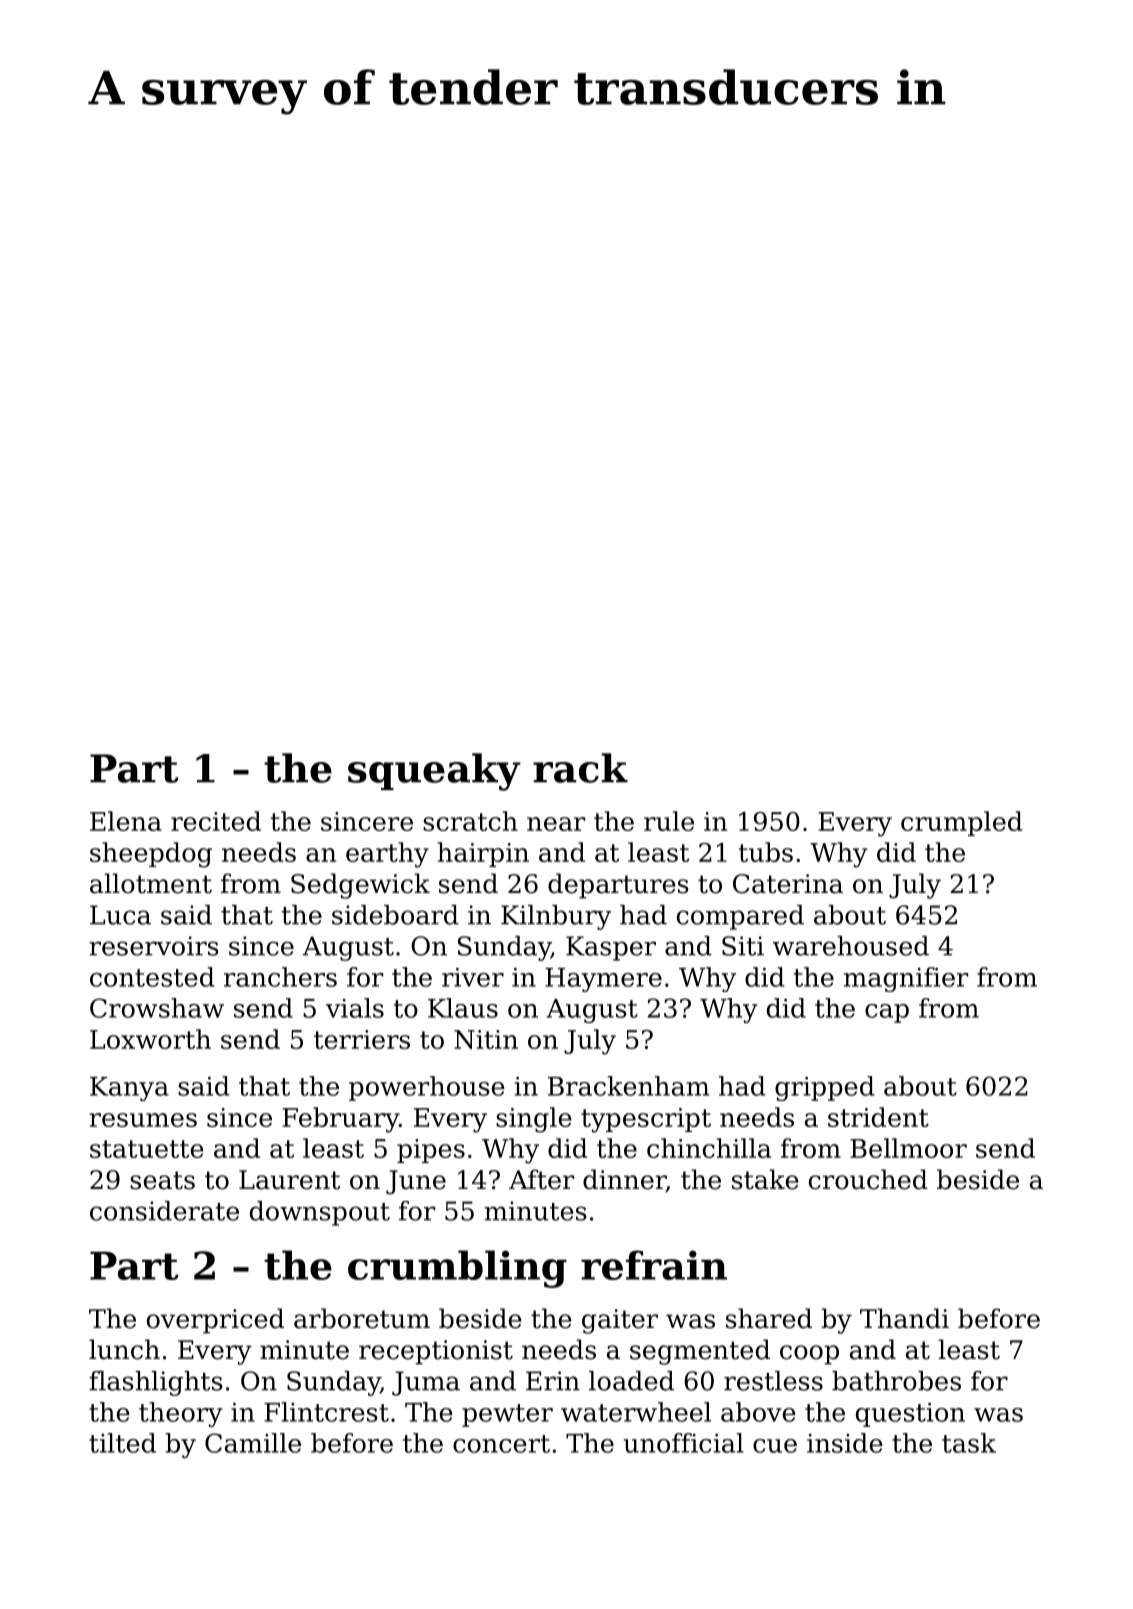 The image size is (1133, 1609). I want to click on arboretum, so click(362, 1318).
